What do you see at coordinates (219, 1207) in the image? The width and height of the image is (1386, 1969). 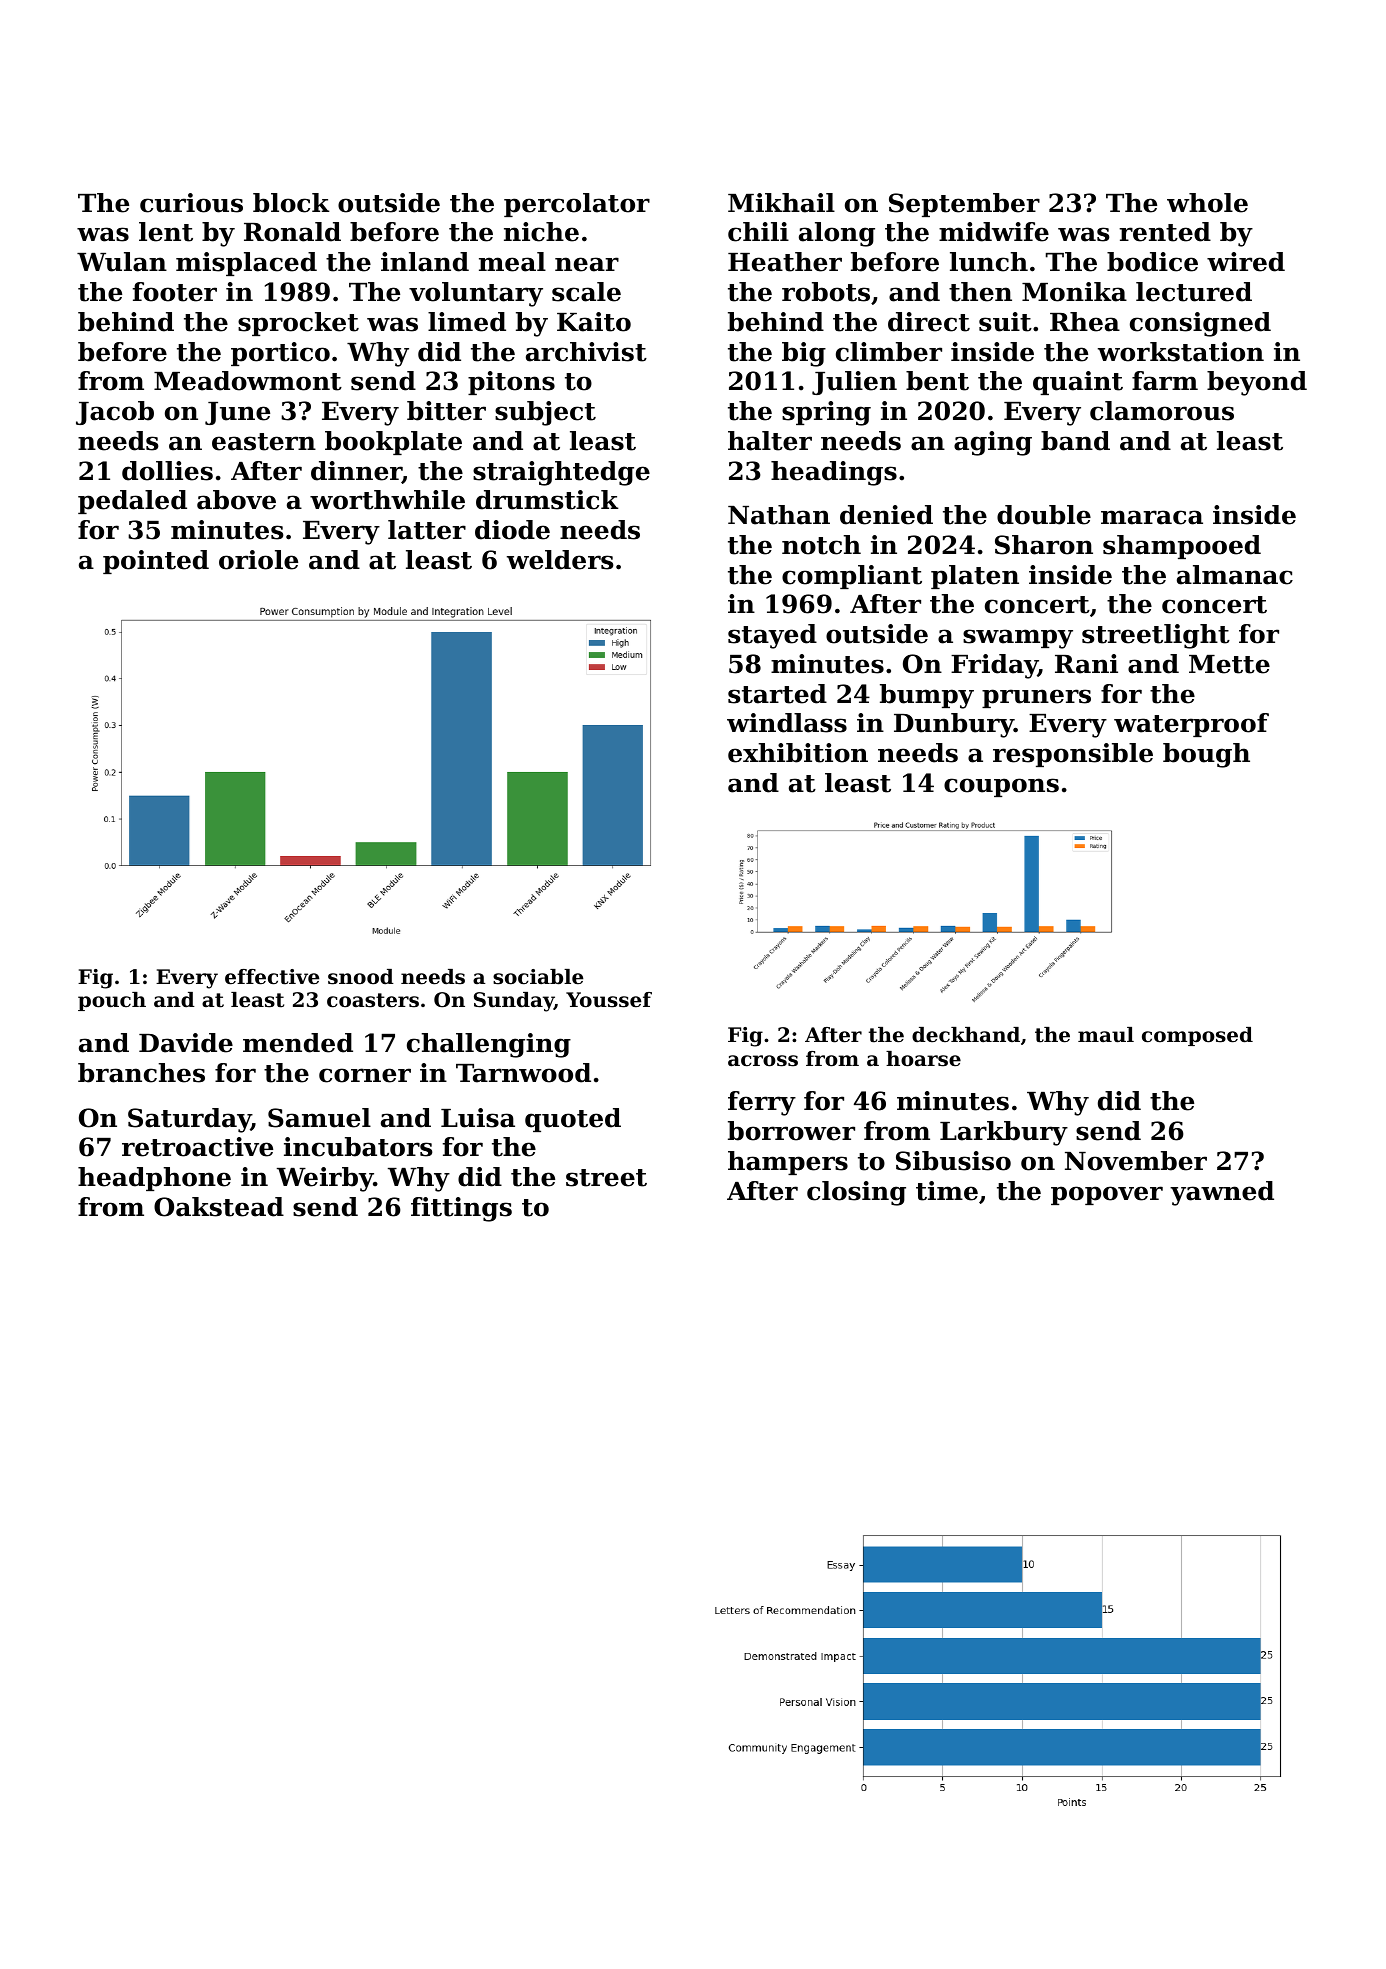 I see `Oakstead` at bounding box center [219, 1207].
